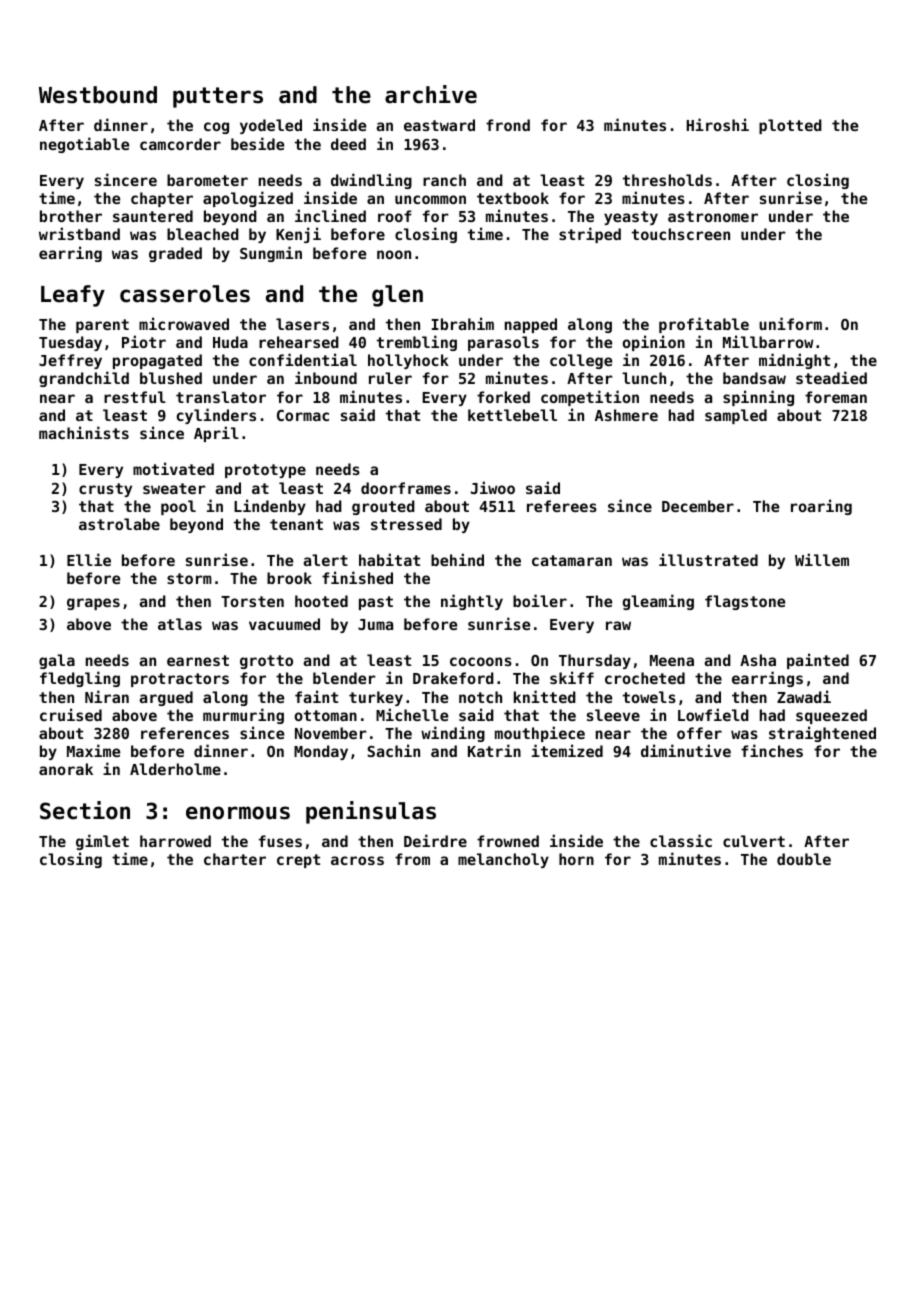  What do you see at coordinates (576, 859) in the image?
I see `horn` at bounding box center [576, 859].
